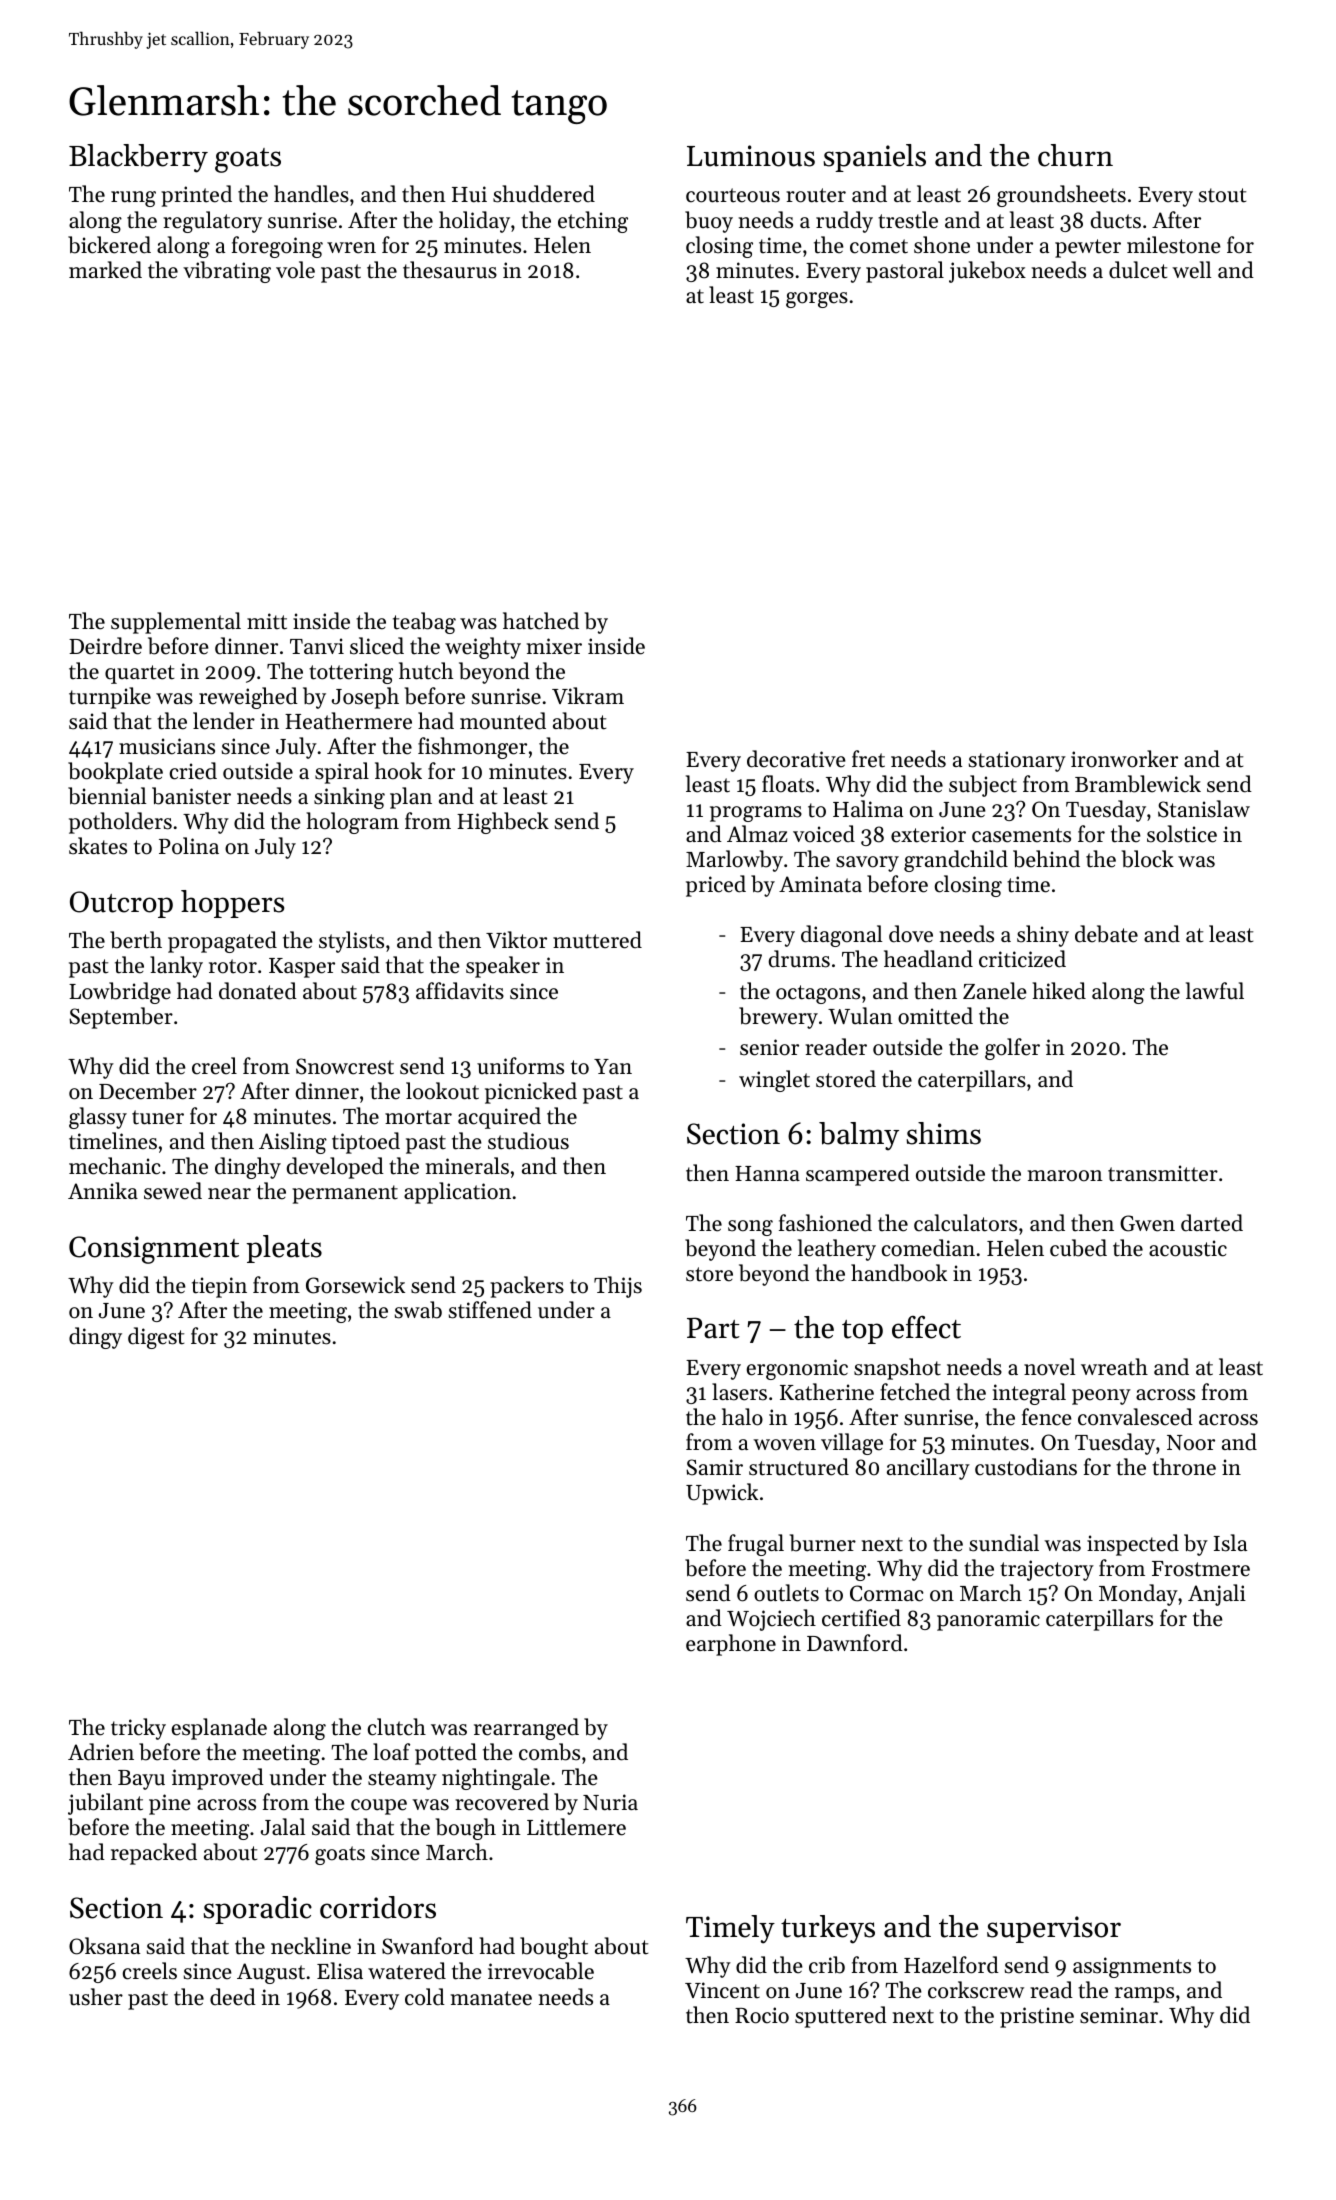  Describe the element at coordinates (469, 194) in the page. I see `Hui` at that location.
